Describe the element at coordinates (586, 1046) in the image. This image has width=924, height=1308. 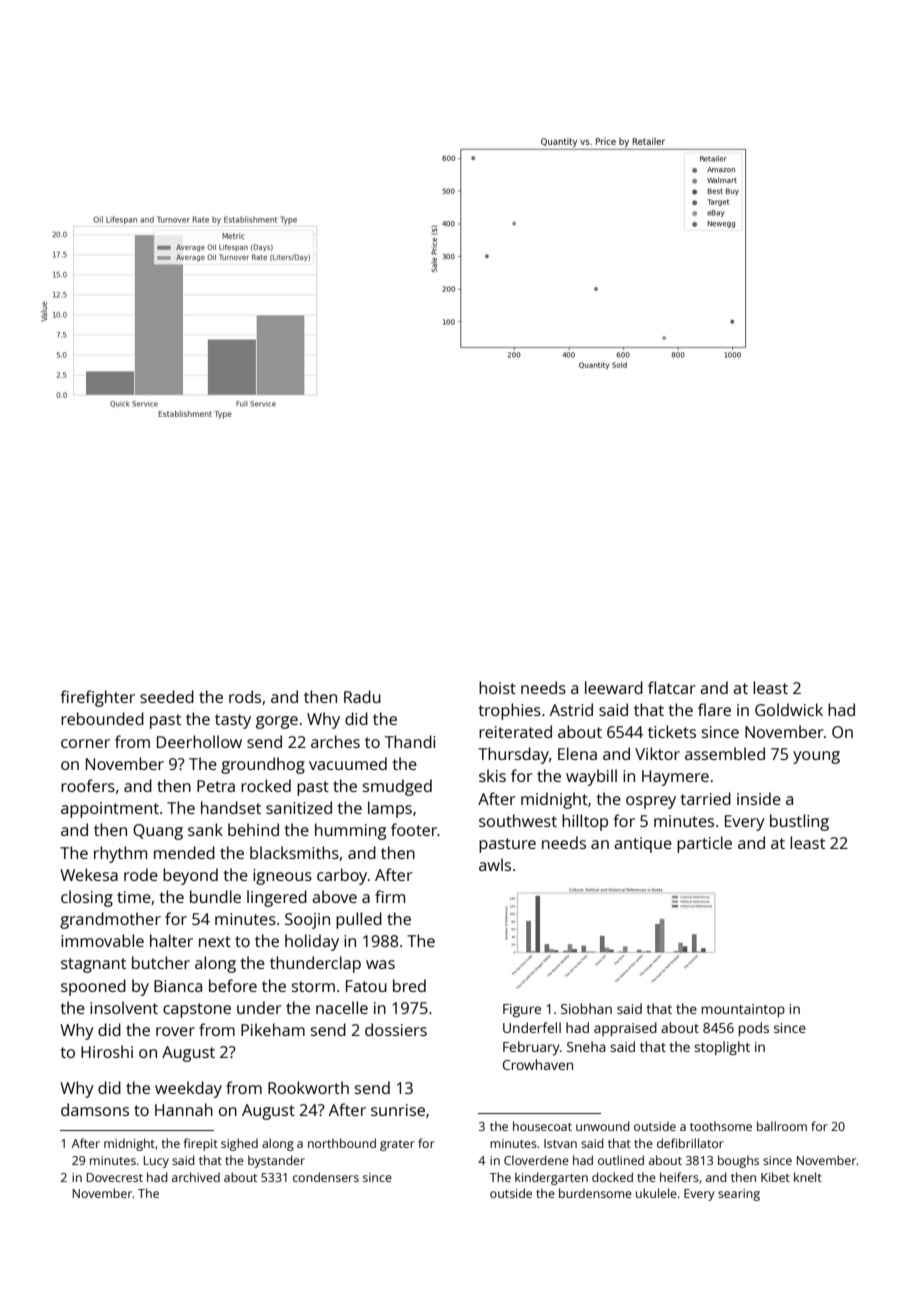
I see `Sneha` at that location.
